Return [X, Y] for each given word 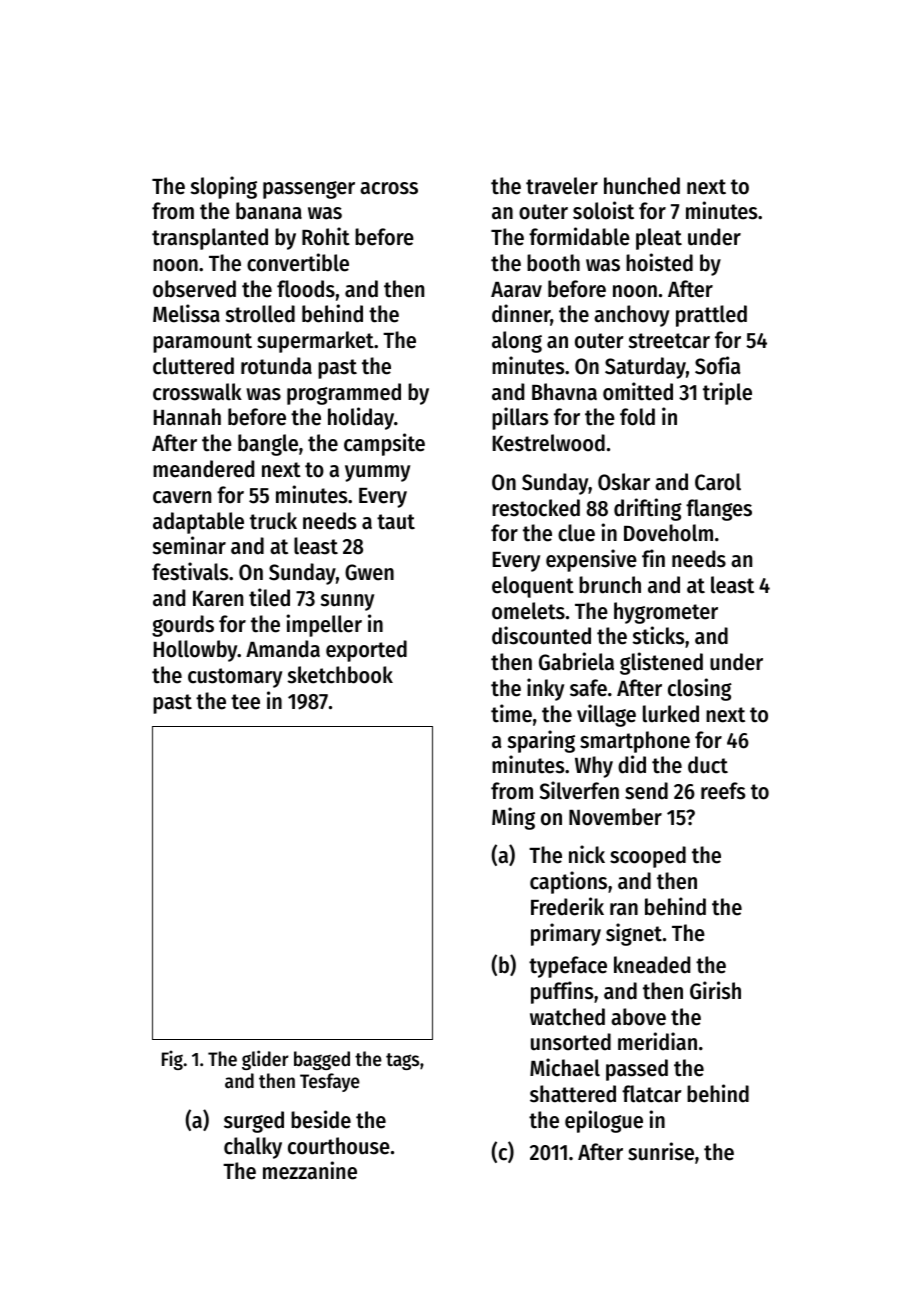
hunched [642, 186]
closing [700, 689]
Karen [218, 599]
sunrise [661, 1151]
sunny [347, 602]
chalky [253, 1148]
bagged [322, 1060]
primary [566, 934]
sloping [224, 187]
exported [366, 651]
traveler [562, 186]
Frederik [567, 906]
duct [708, 765]
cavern [182, 497]
